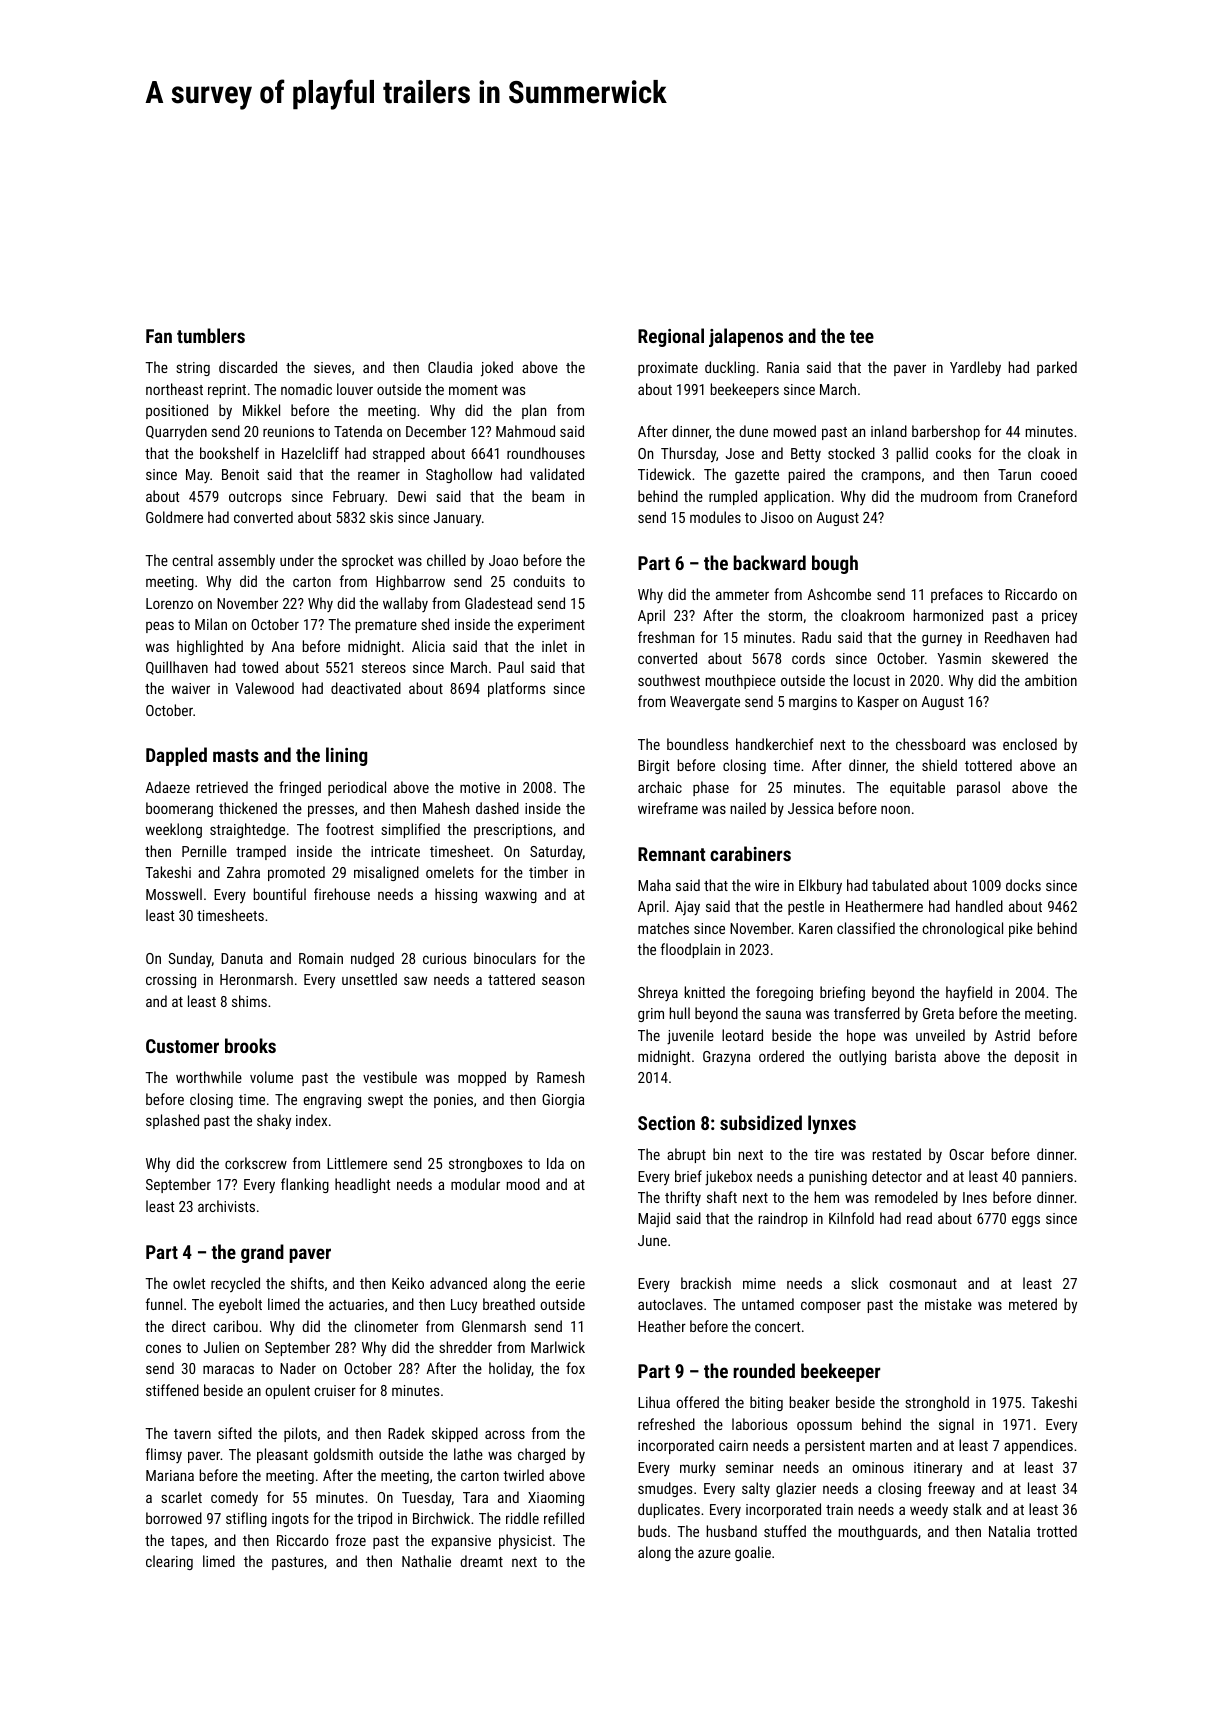 The image size is (1223, 1729). Describe the element at coordinates (862, 336) in the document. I see `tee` at that location.
